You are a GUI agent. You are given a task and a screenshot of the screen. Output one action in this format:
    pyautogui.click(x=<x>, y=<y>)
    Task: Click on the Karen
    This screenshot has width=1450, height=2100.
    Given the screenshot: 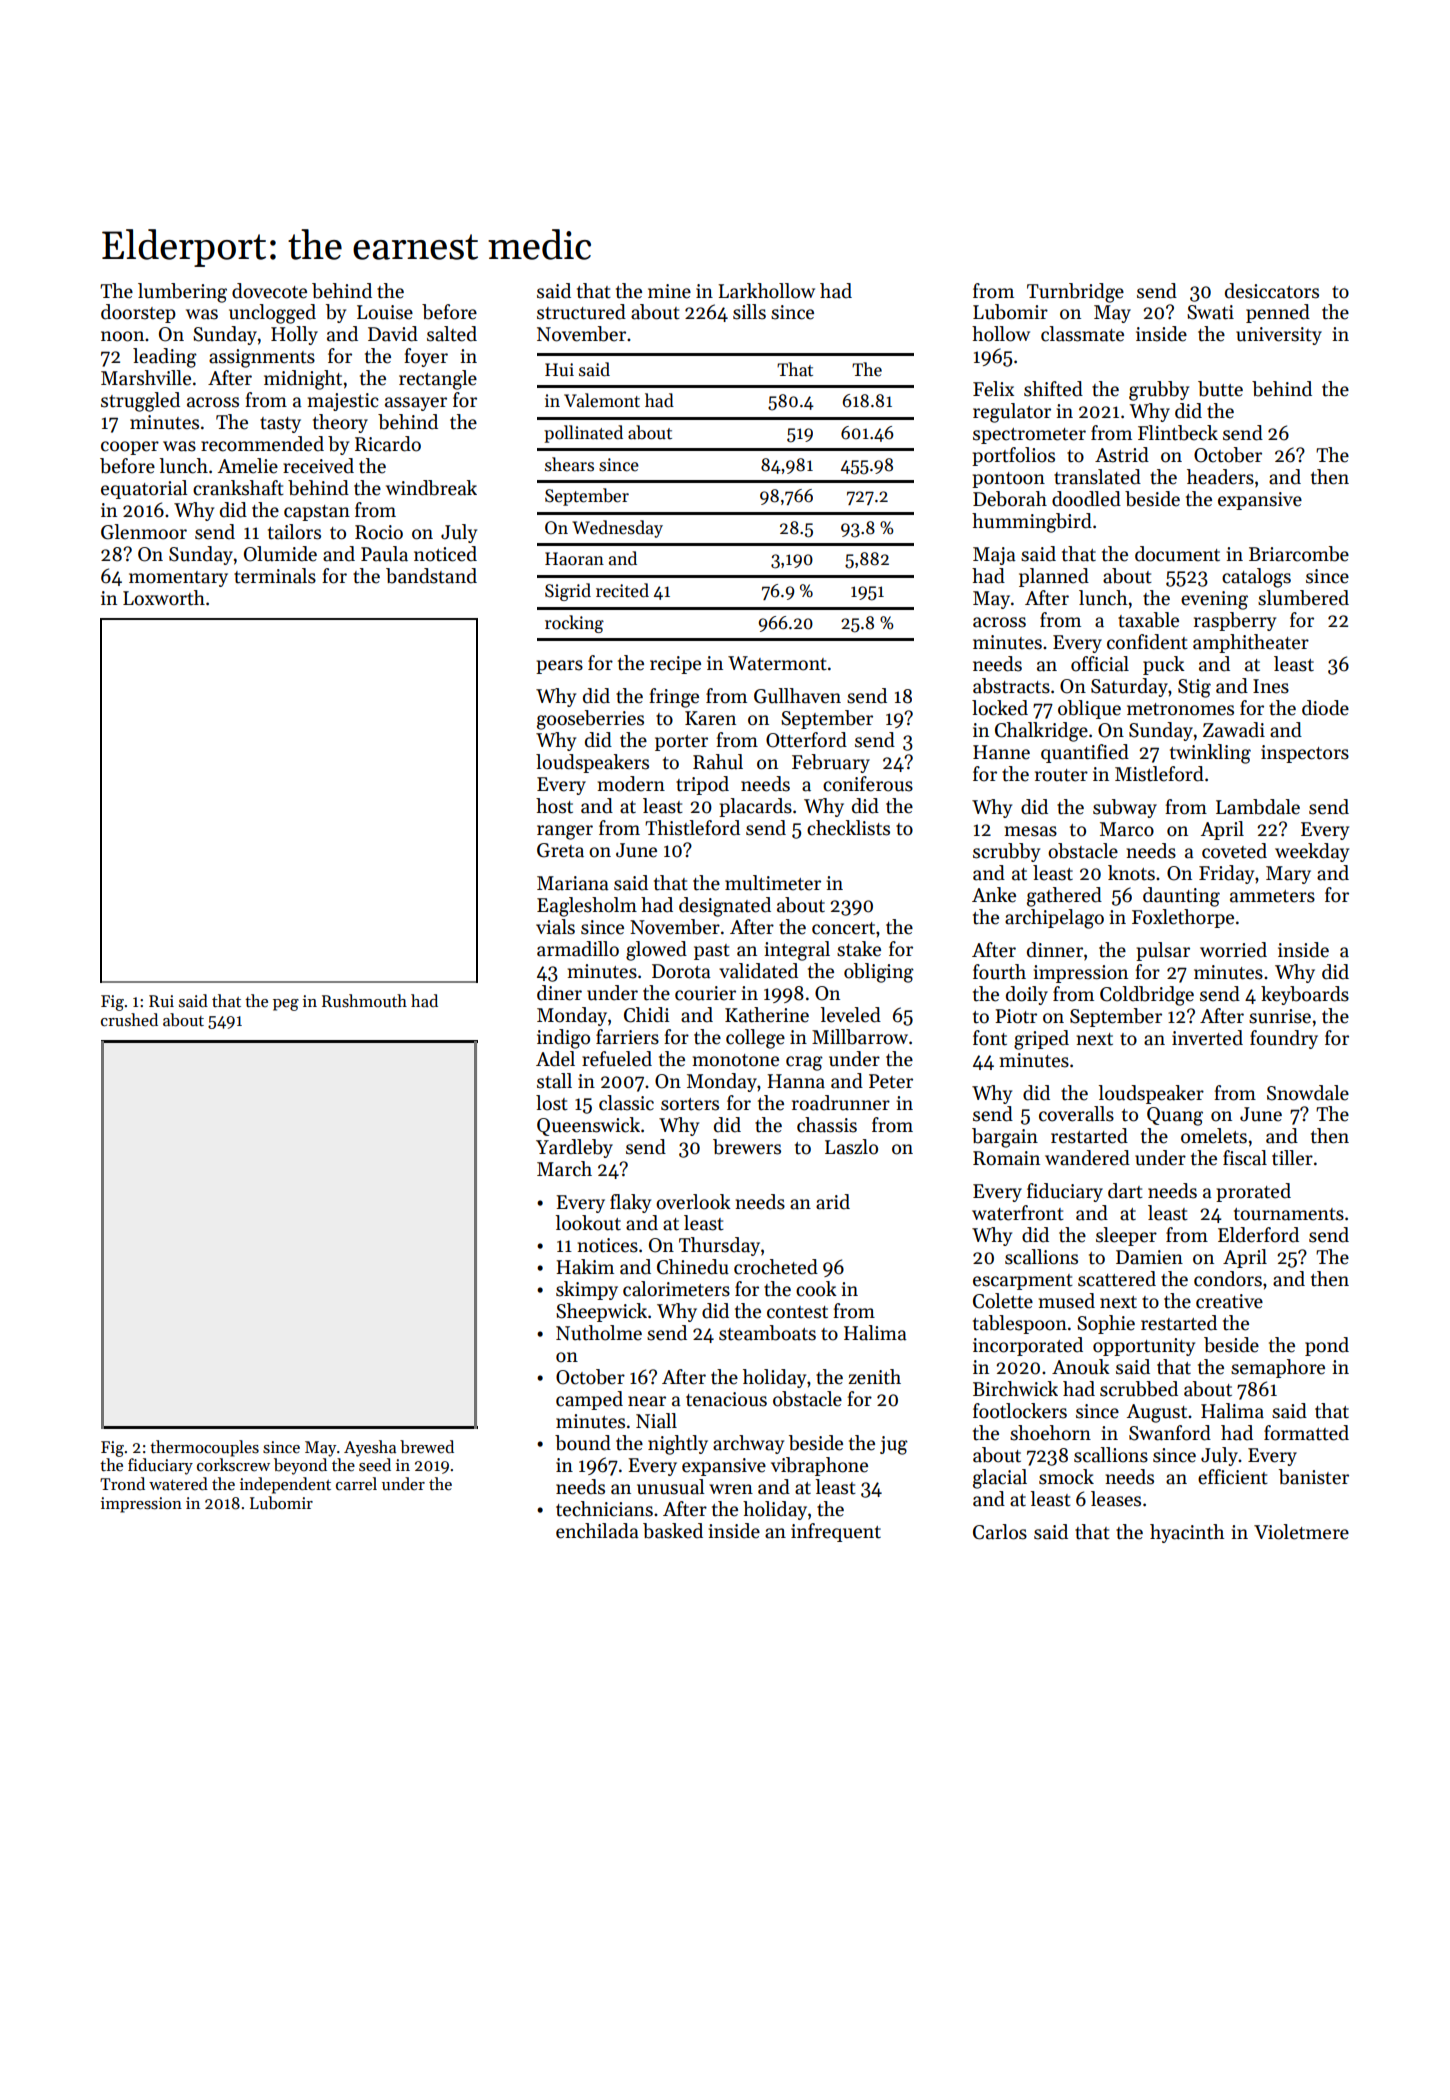 What is the action you would take?
    pyautogui.click(x=710, y=718)
